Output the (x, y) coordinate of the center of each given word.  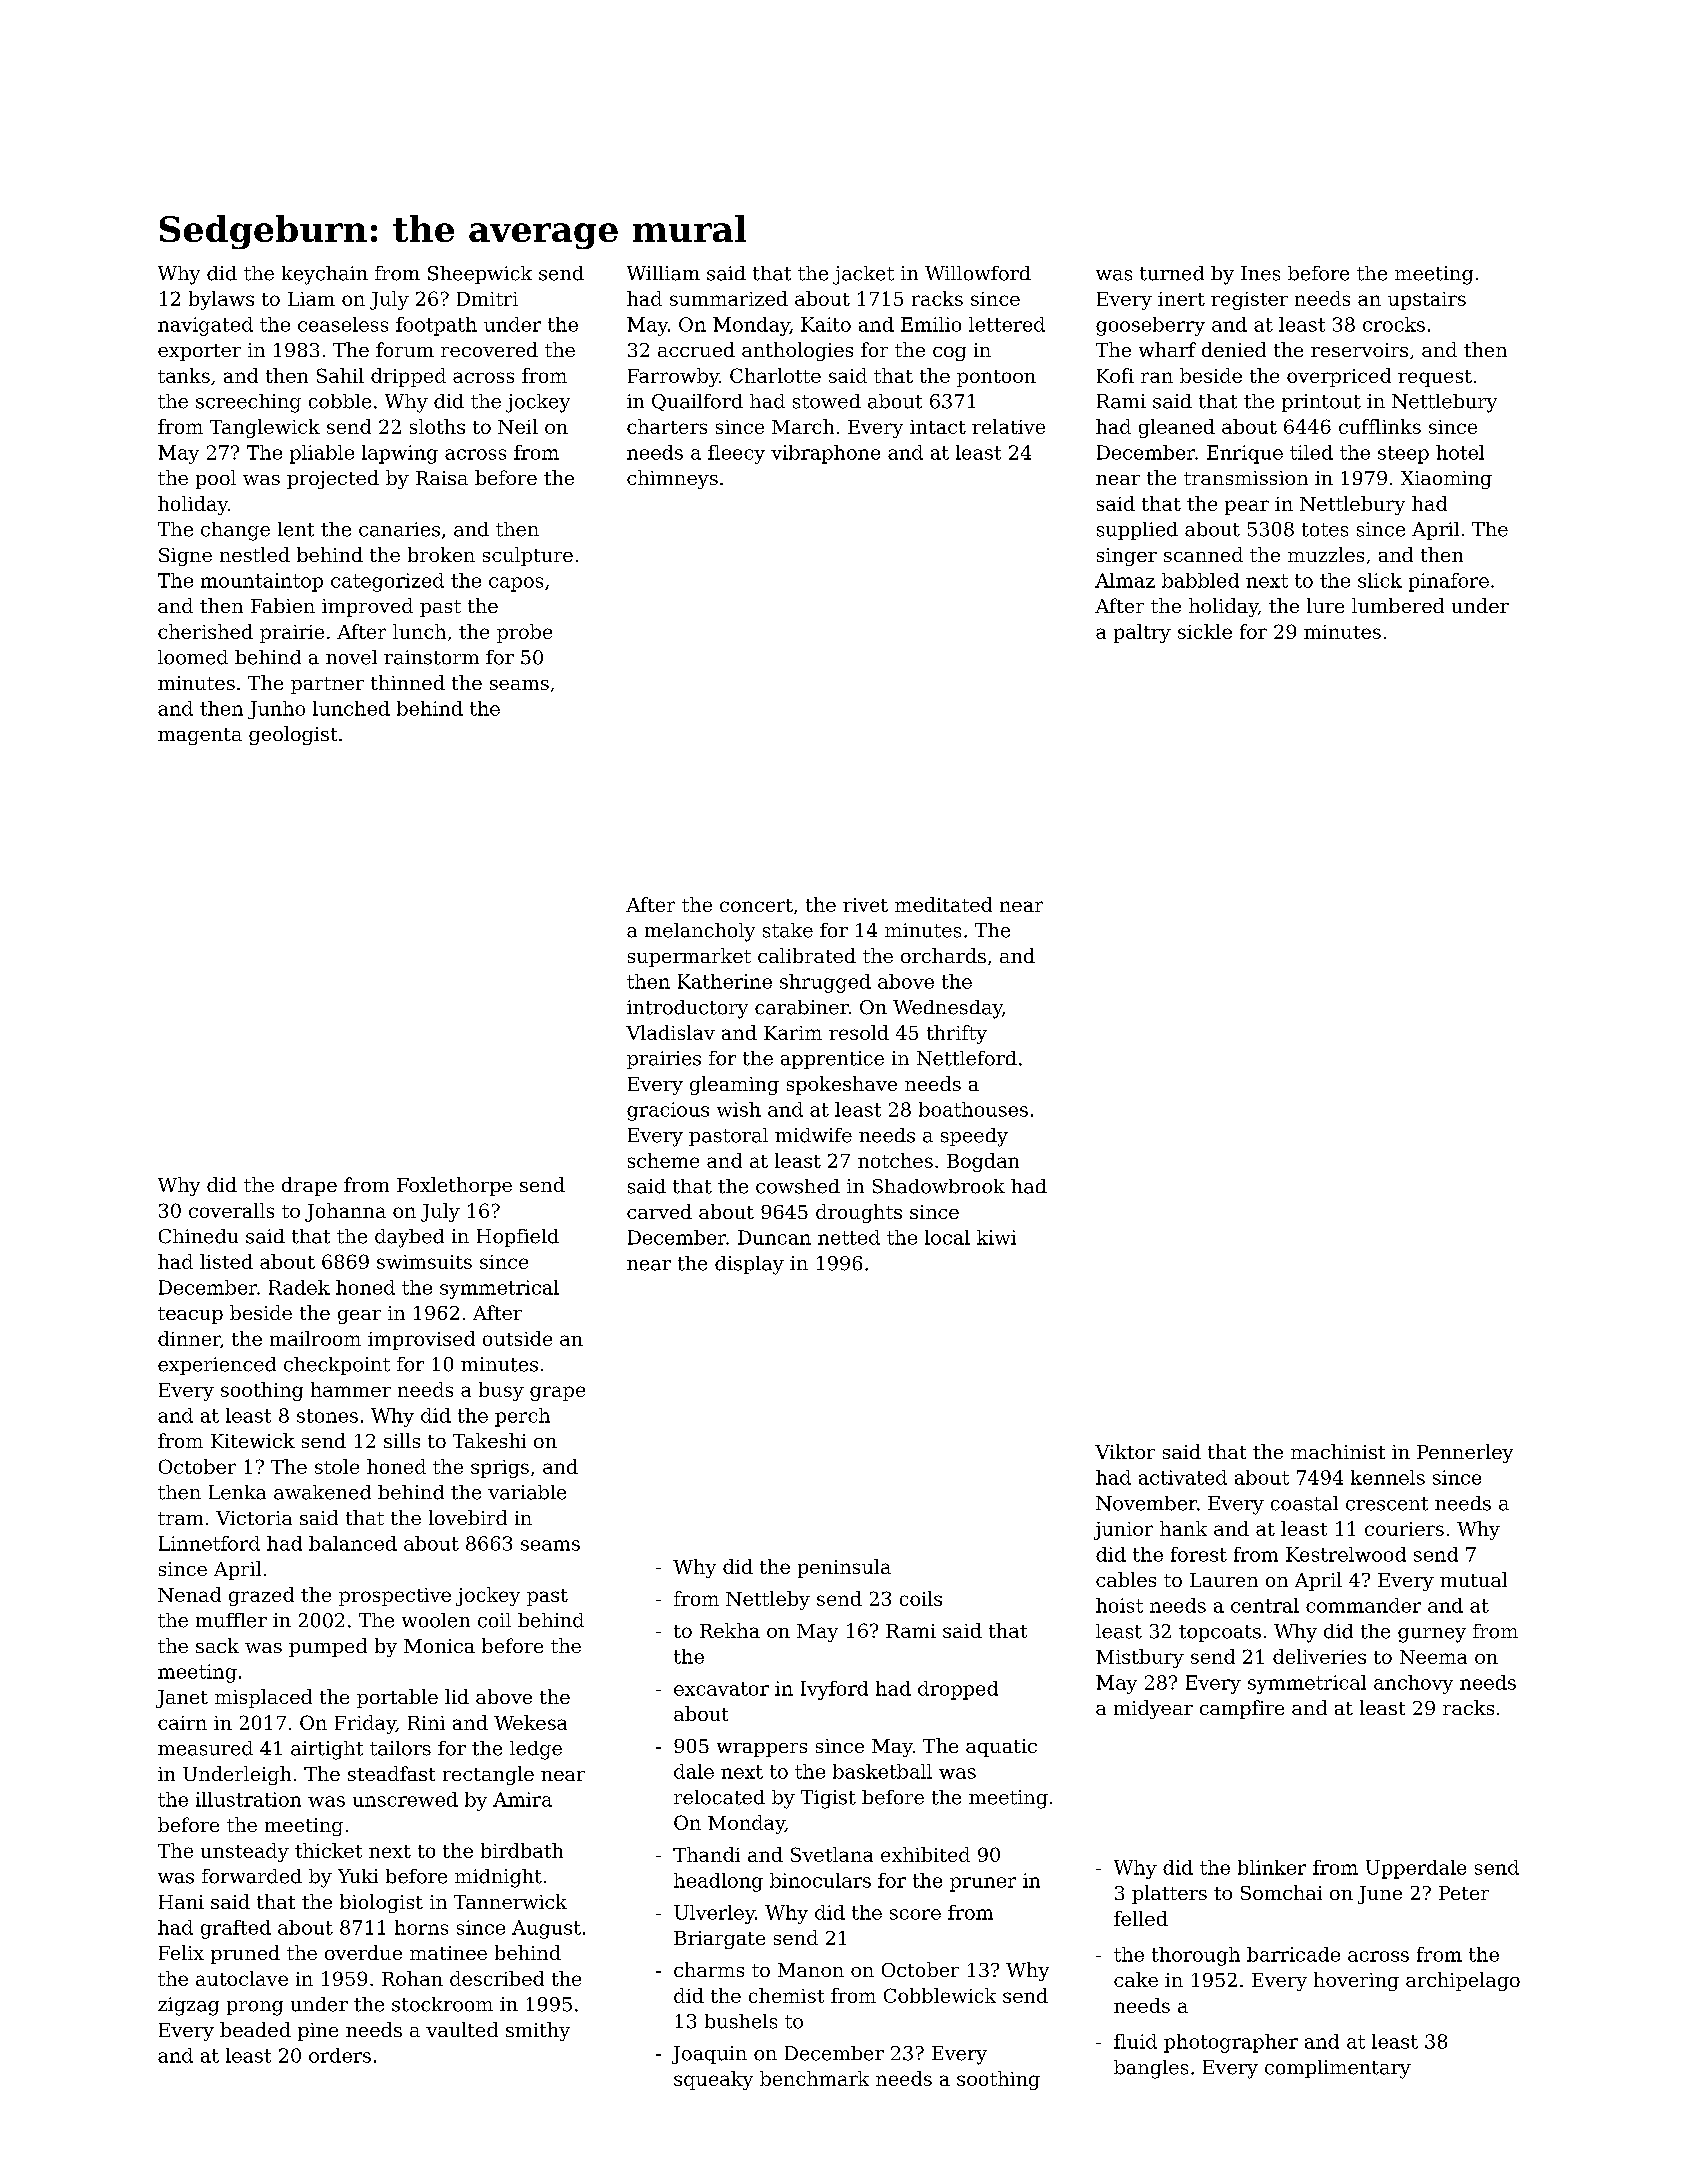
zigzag (188, 2006)
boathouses (973, 1109)
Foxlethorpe (454, 1186)
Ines (1260, 273)
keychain (325, 275)
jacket (863, 275)
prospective (395, 1597)
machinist (1338, 1451)
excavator (721, 1689)
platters (1169, 1894)
